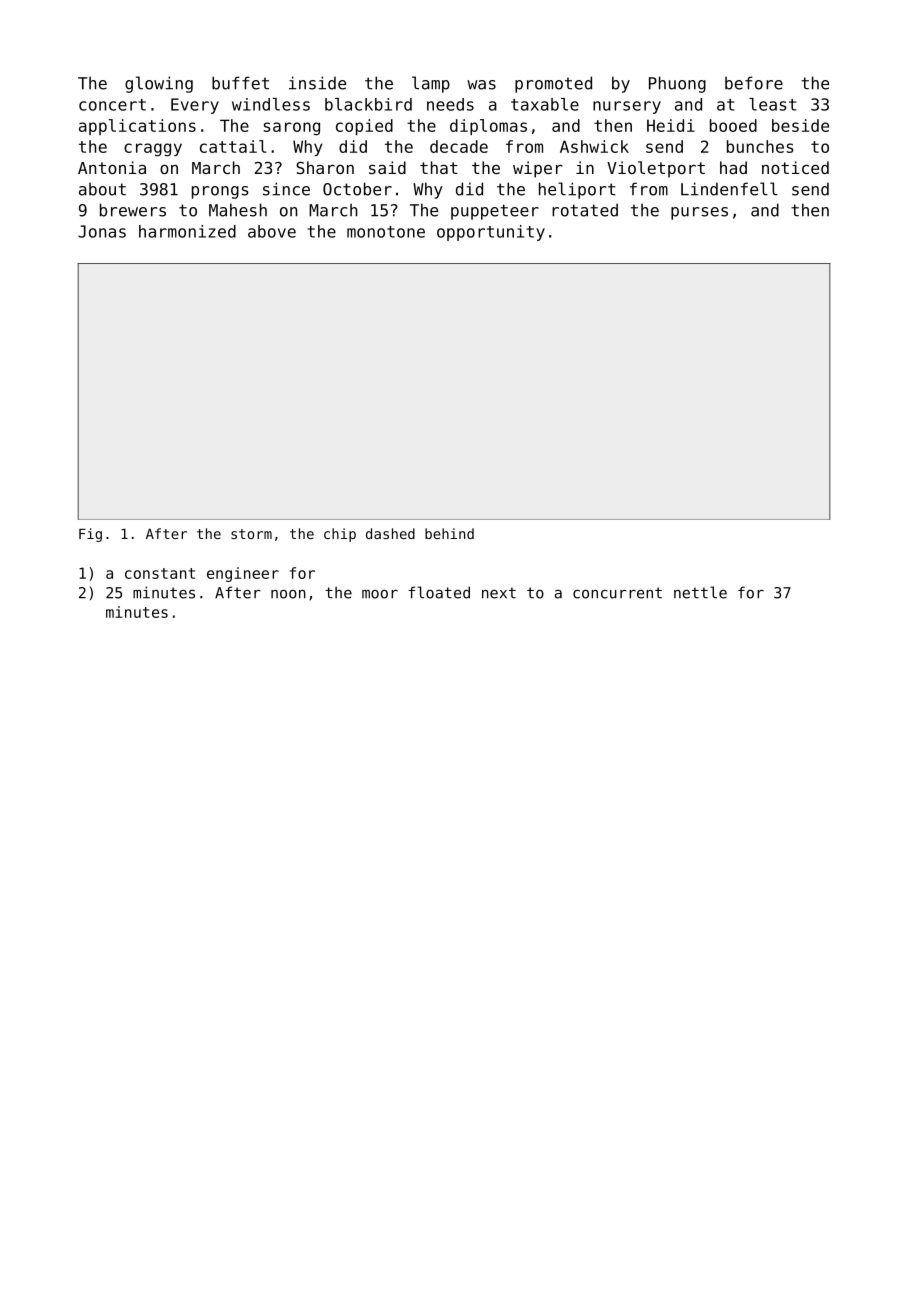  I want to click on glowing, so click(159, 84).
